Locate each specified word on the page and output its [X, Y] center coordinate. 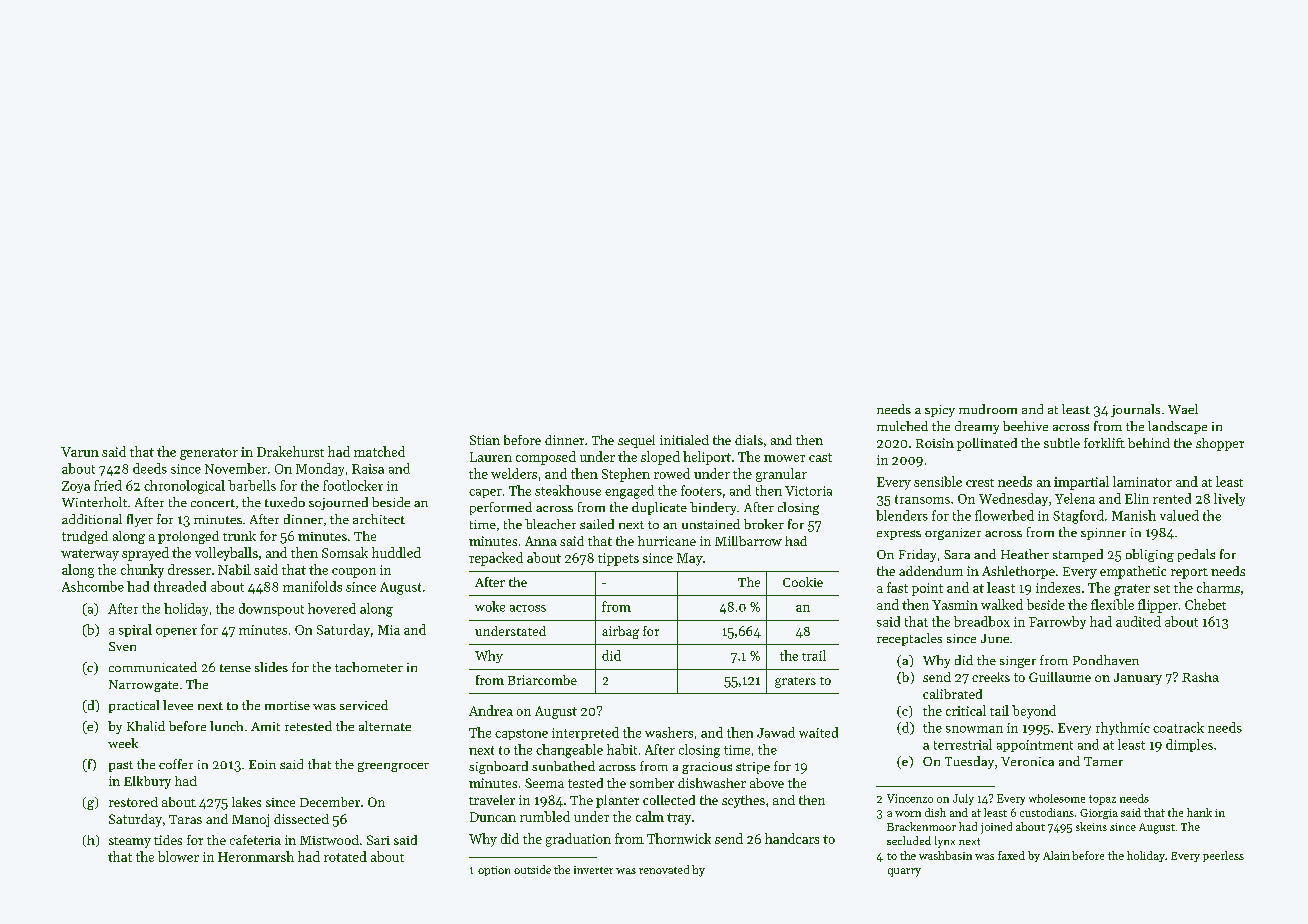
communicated [153, 667]
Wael [1183, 409]
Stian [485, 440]
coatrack [1178, 727]
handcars [792, 838]
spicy [940, 411]
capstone [521, 734]
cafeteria [255, 840]
